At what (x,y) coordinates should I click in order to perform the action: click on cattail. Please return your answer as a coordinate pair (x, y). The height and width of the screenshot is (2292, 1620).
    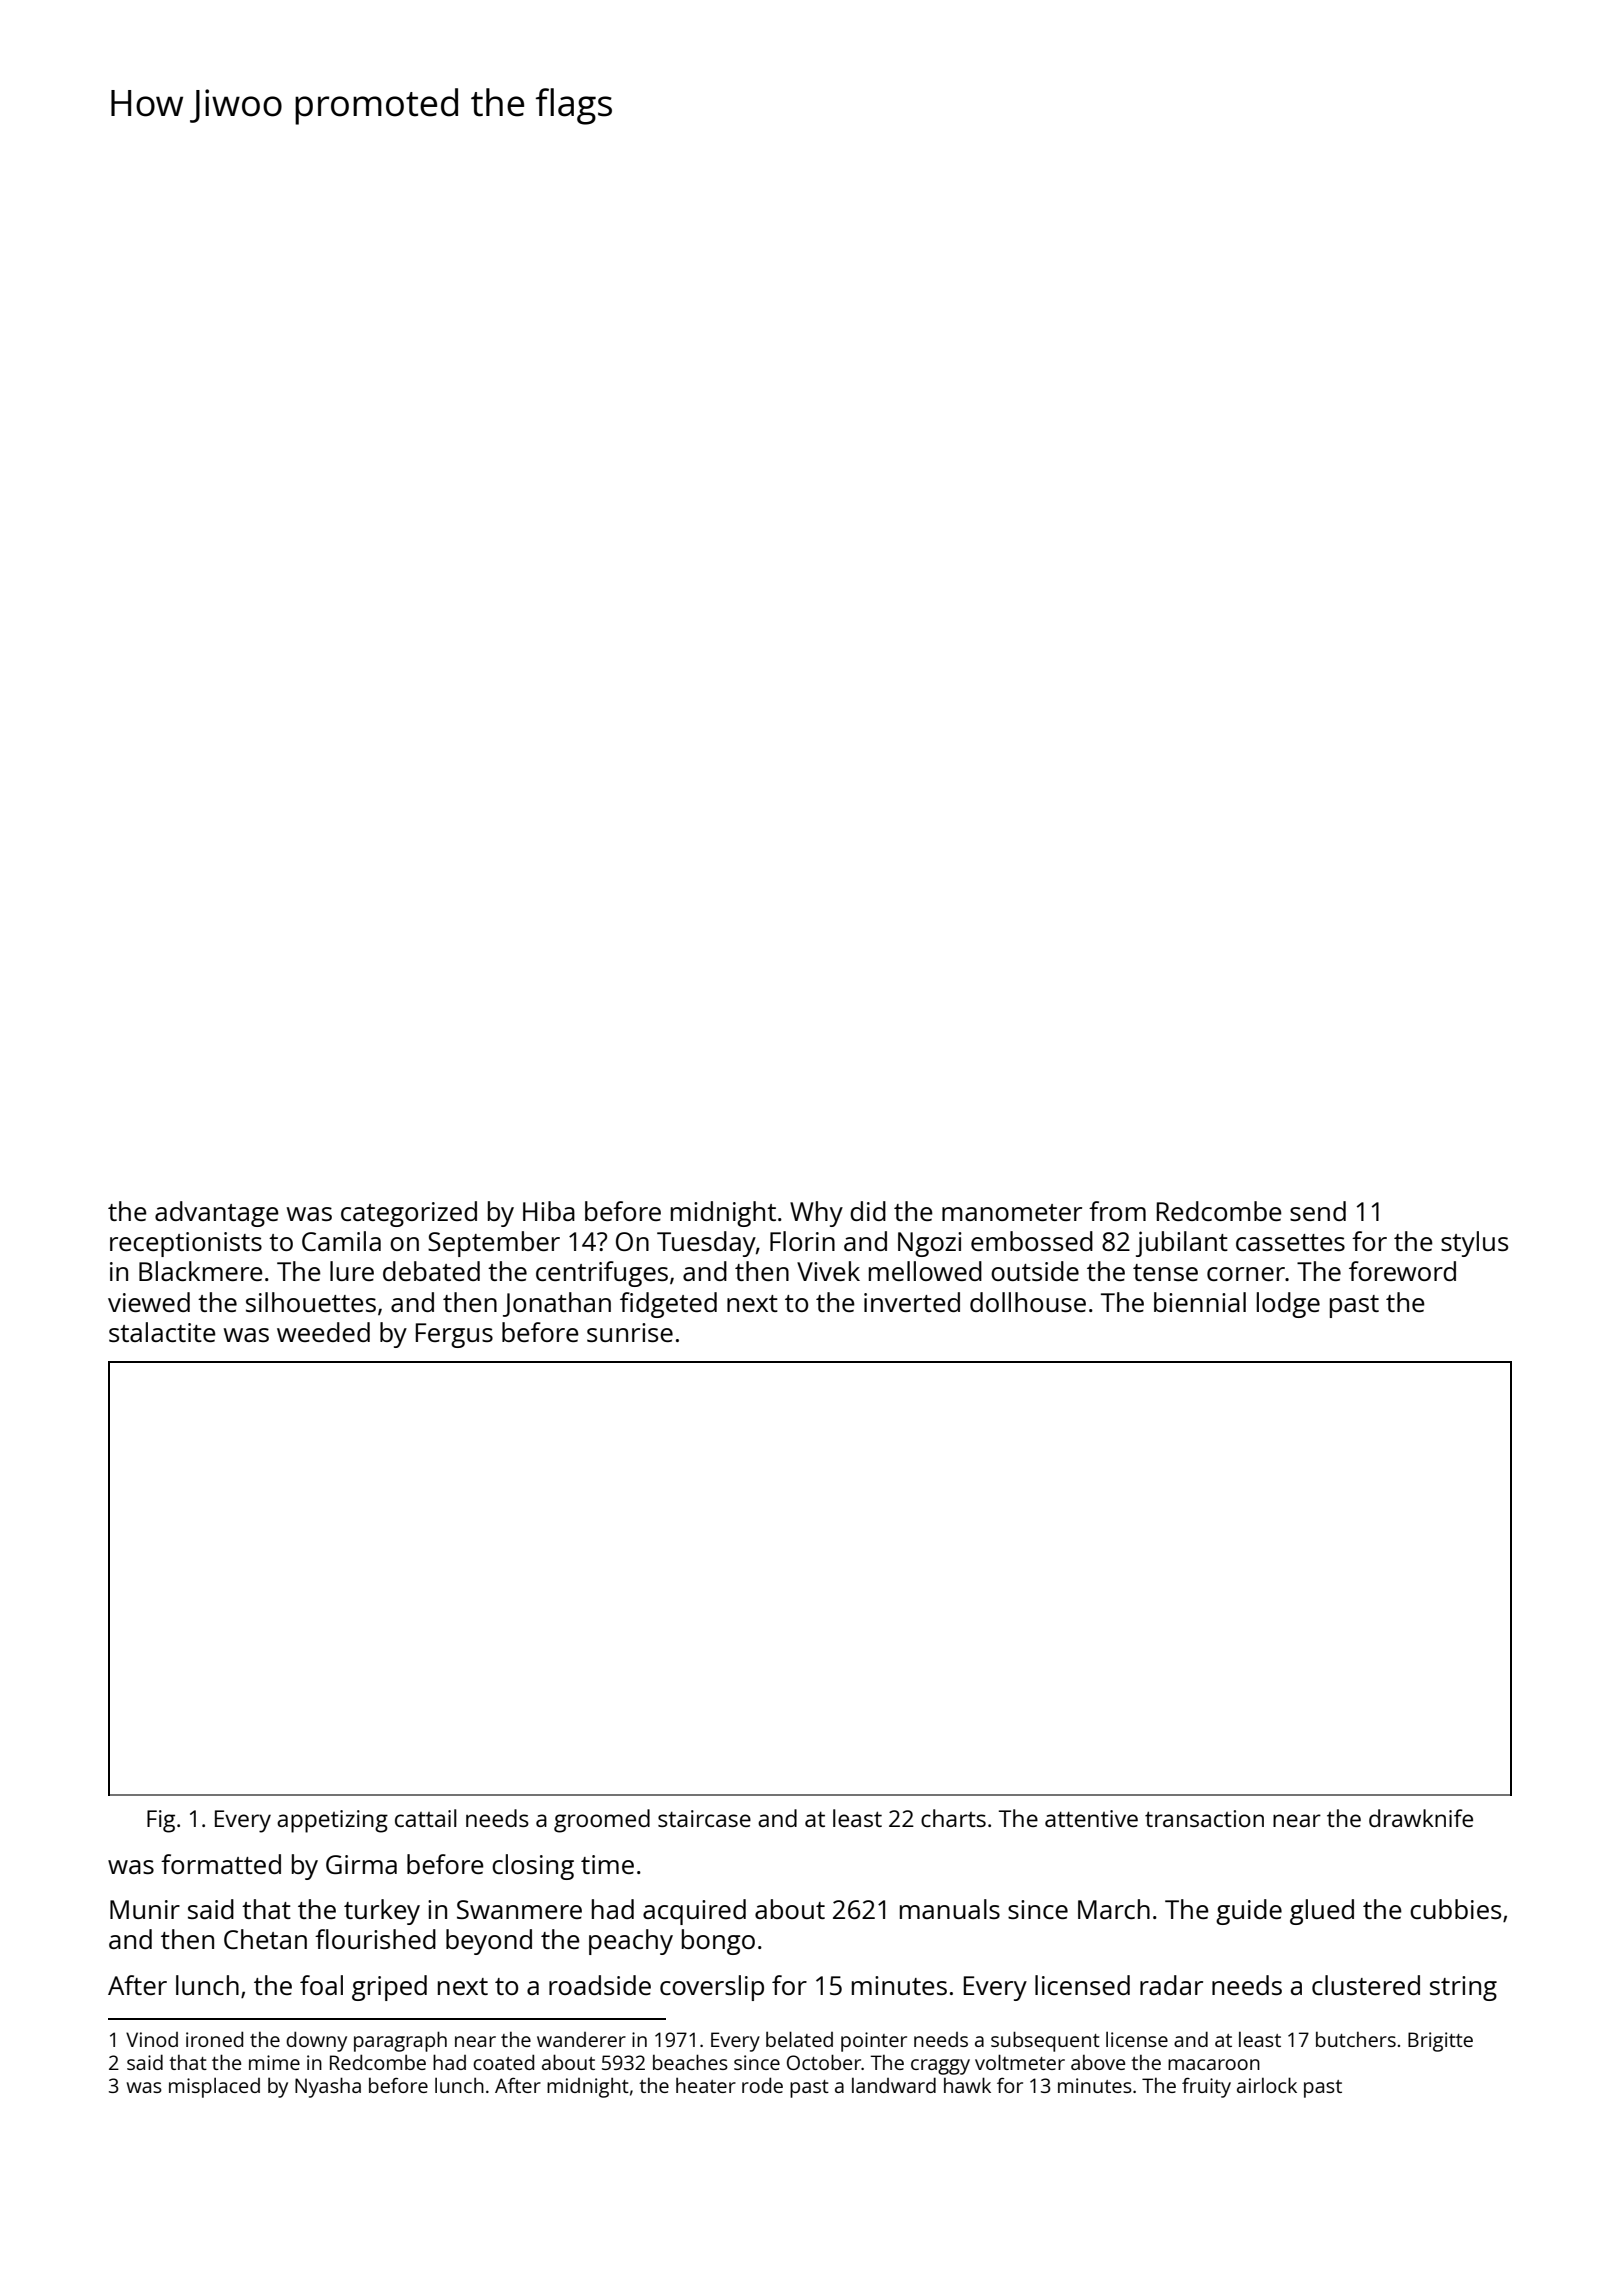
    Looking at the image, I should click on (426, 1818).
